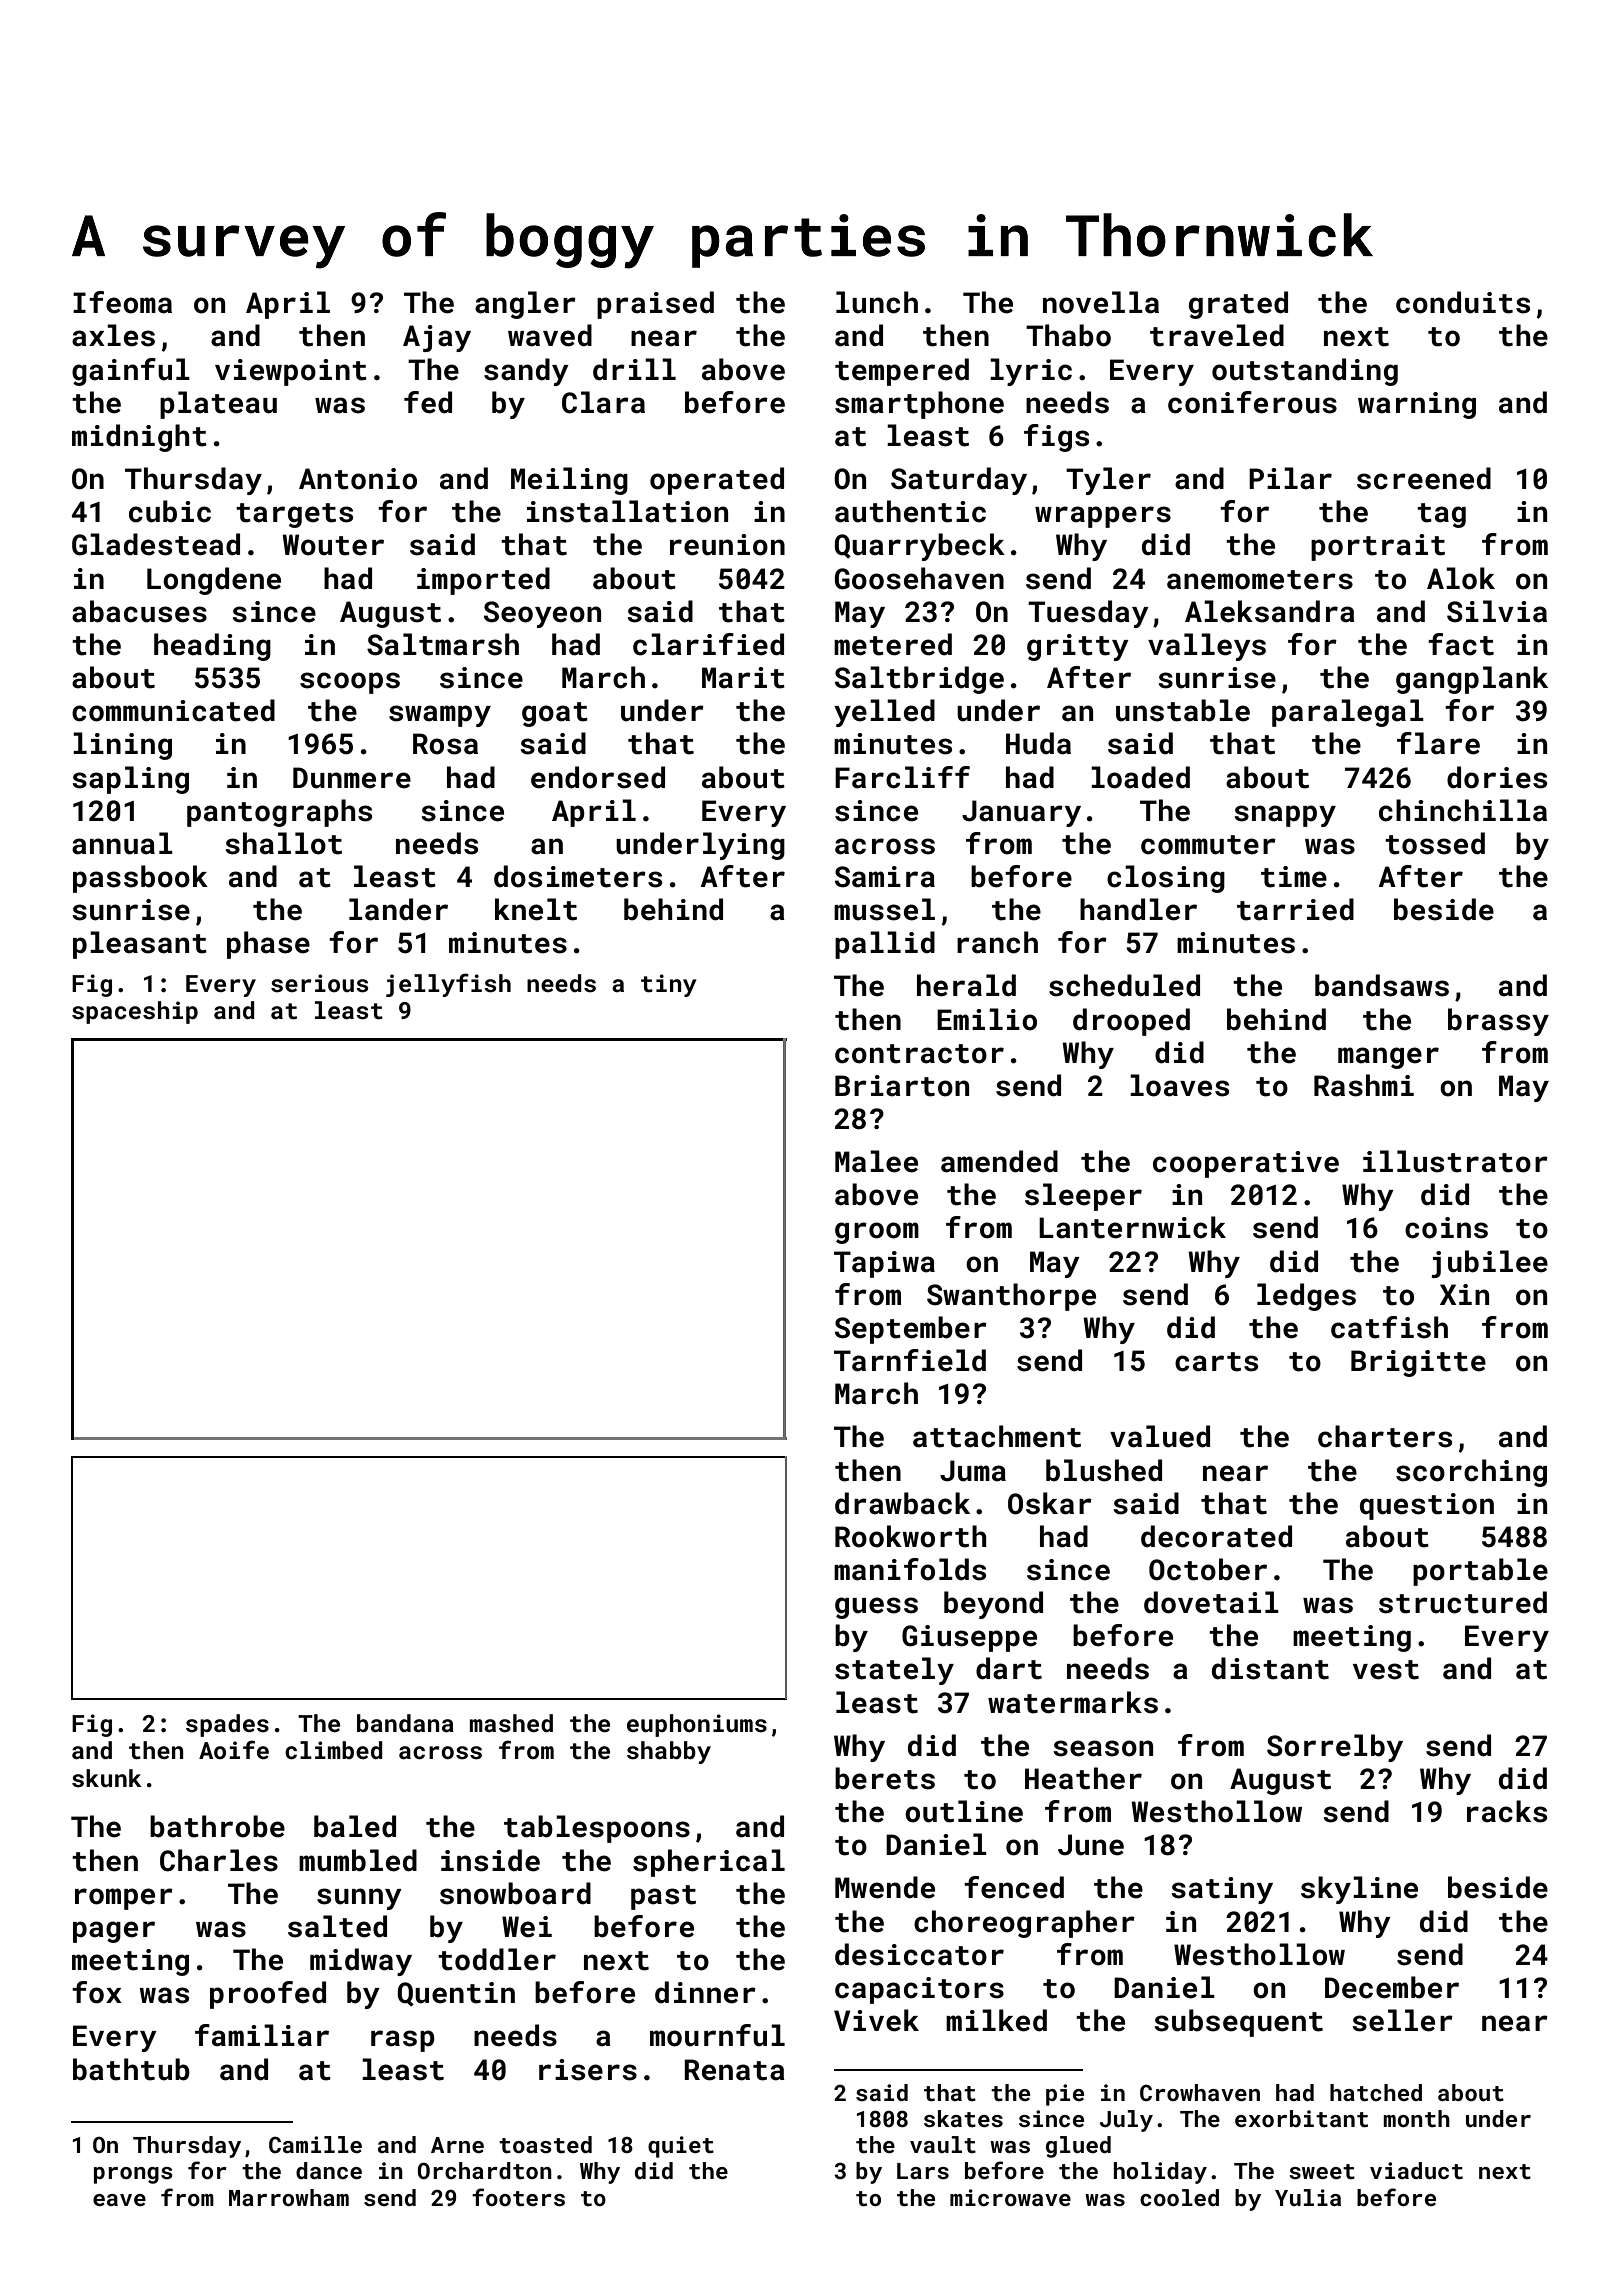 Image resolution: width=1620 pixels, height=2292 pixels. Describe the element at coordinates (536, 909) in the image. I see `knelt` at that location.
